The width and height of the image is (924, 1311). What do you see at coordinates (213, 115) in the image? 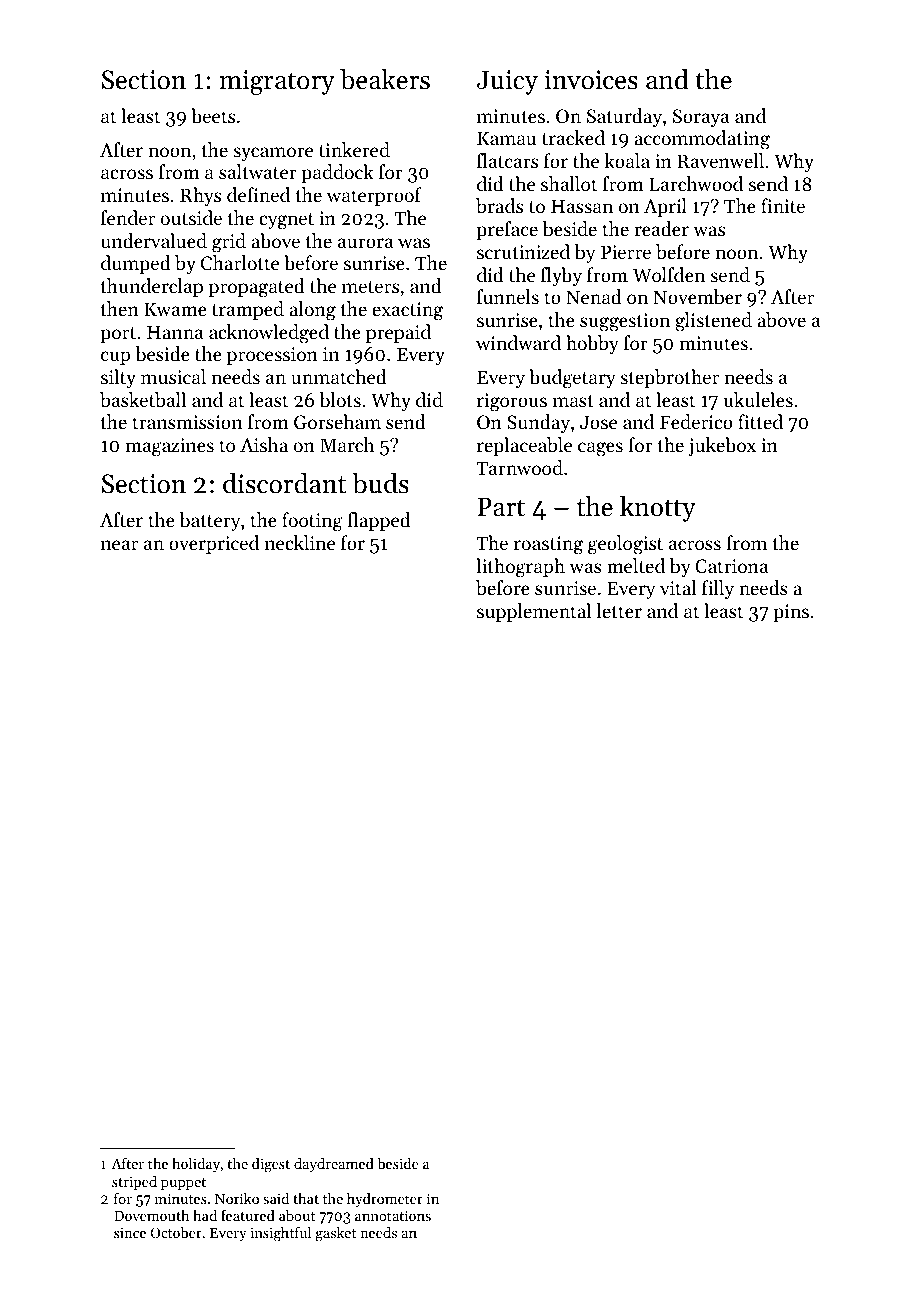
I see `beets` at bounding box center [213, 115].
